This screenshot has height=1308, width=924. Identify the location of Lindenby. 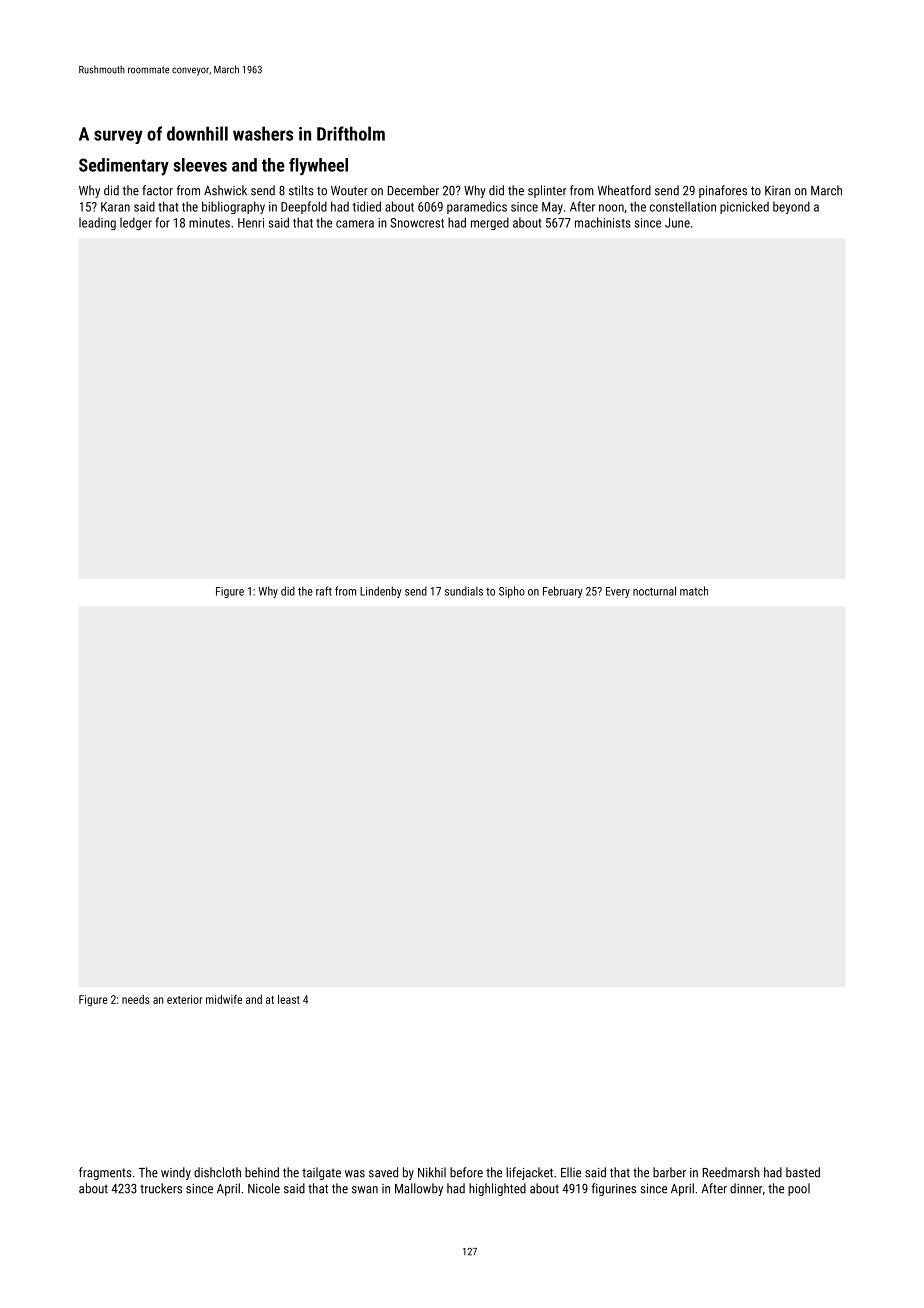
(381, 592).
